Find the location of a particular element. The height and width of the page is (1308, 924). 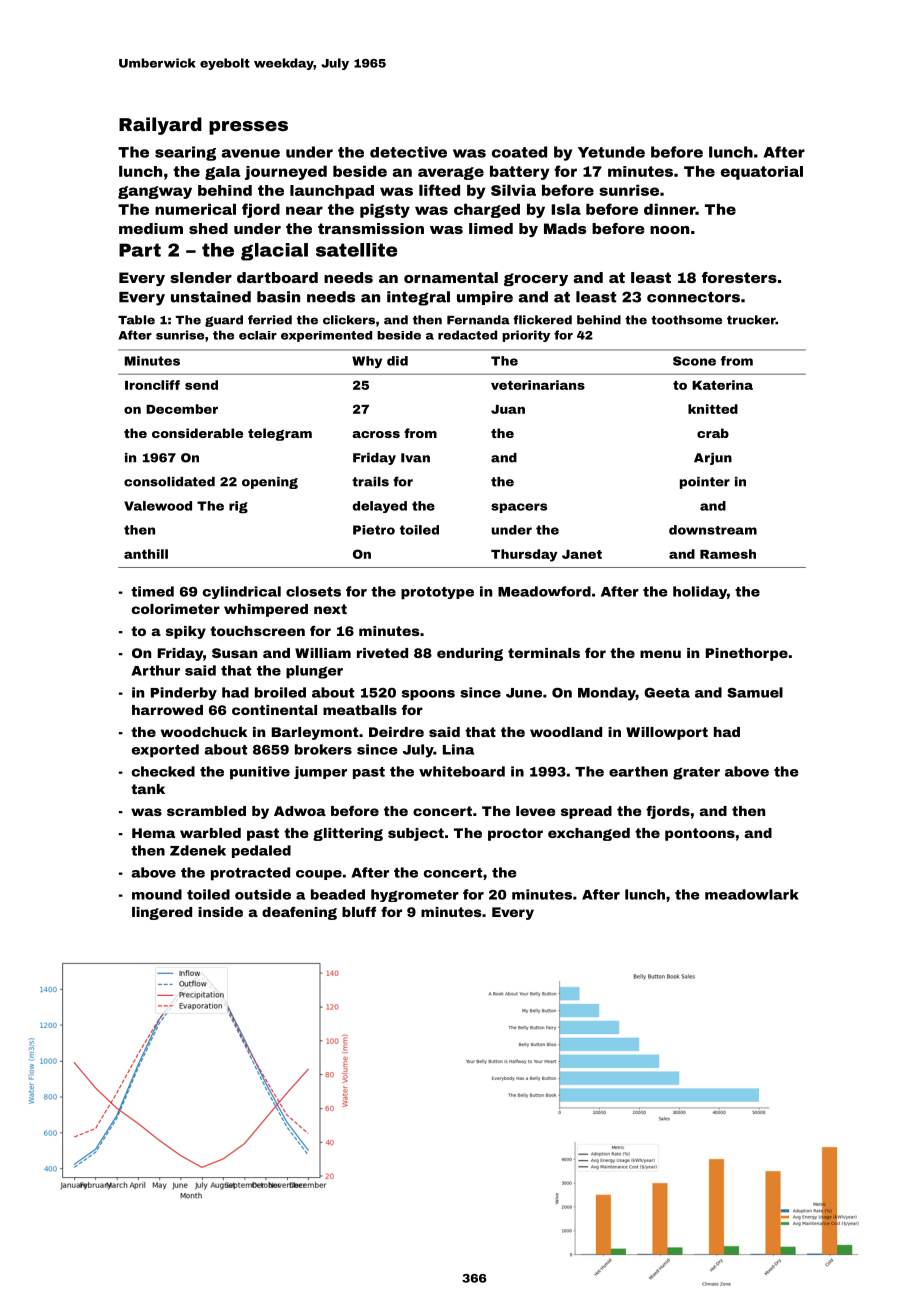

timed is located at coordinates (152, 591).
